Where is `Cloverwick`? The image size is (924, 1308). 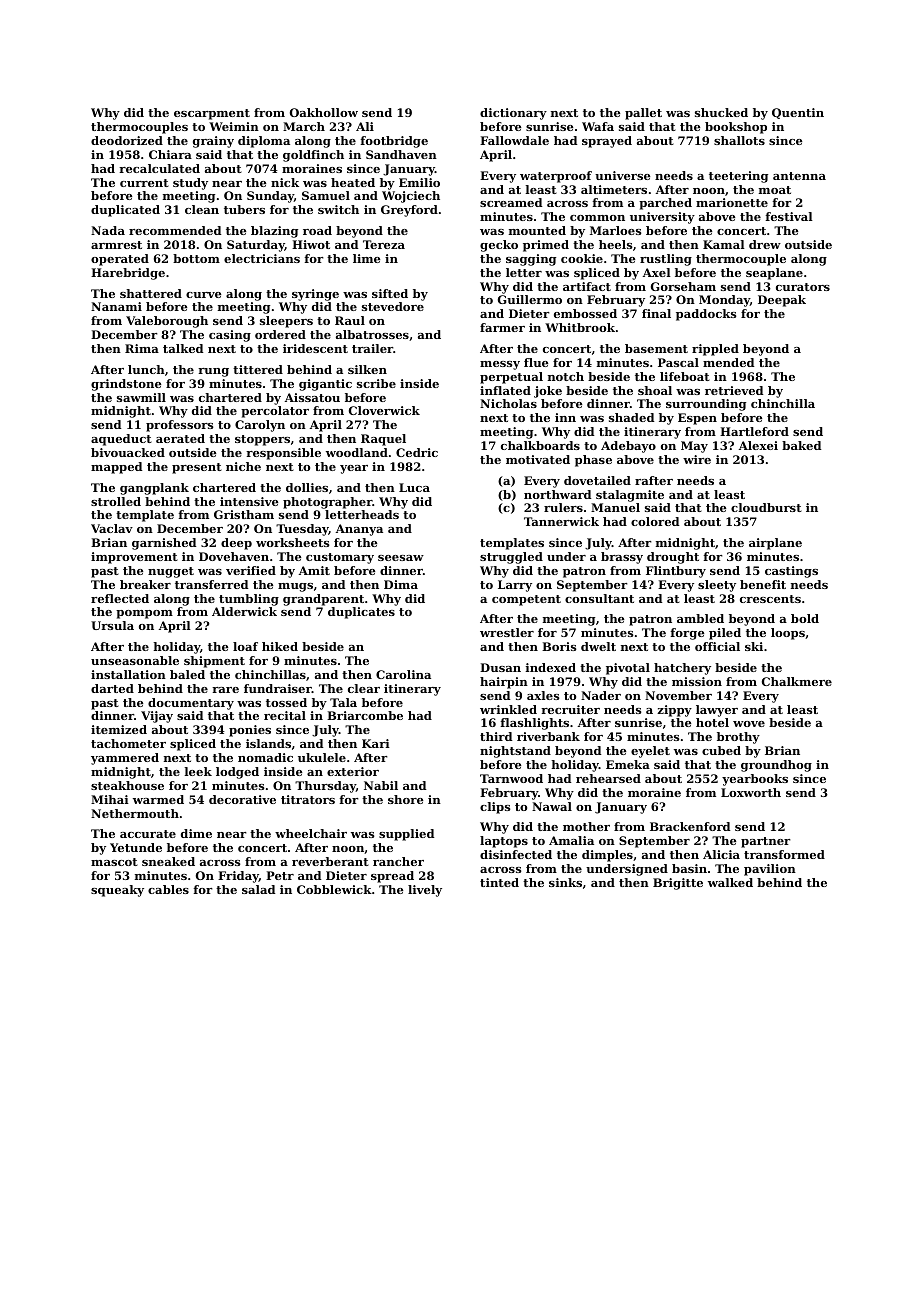 Cloverwick is located at coordinates (384, 410).
